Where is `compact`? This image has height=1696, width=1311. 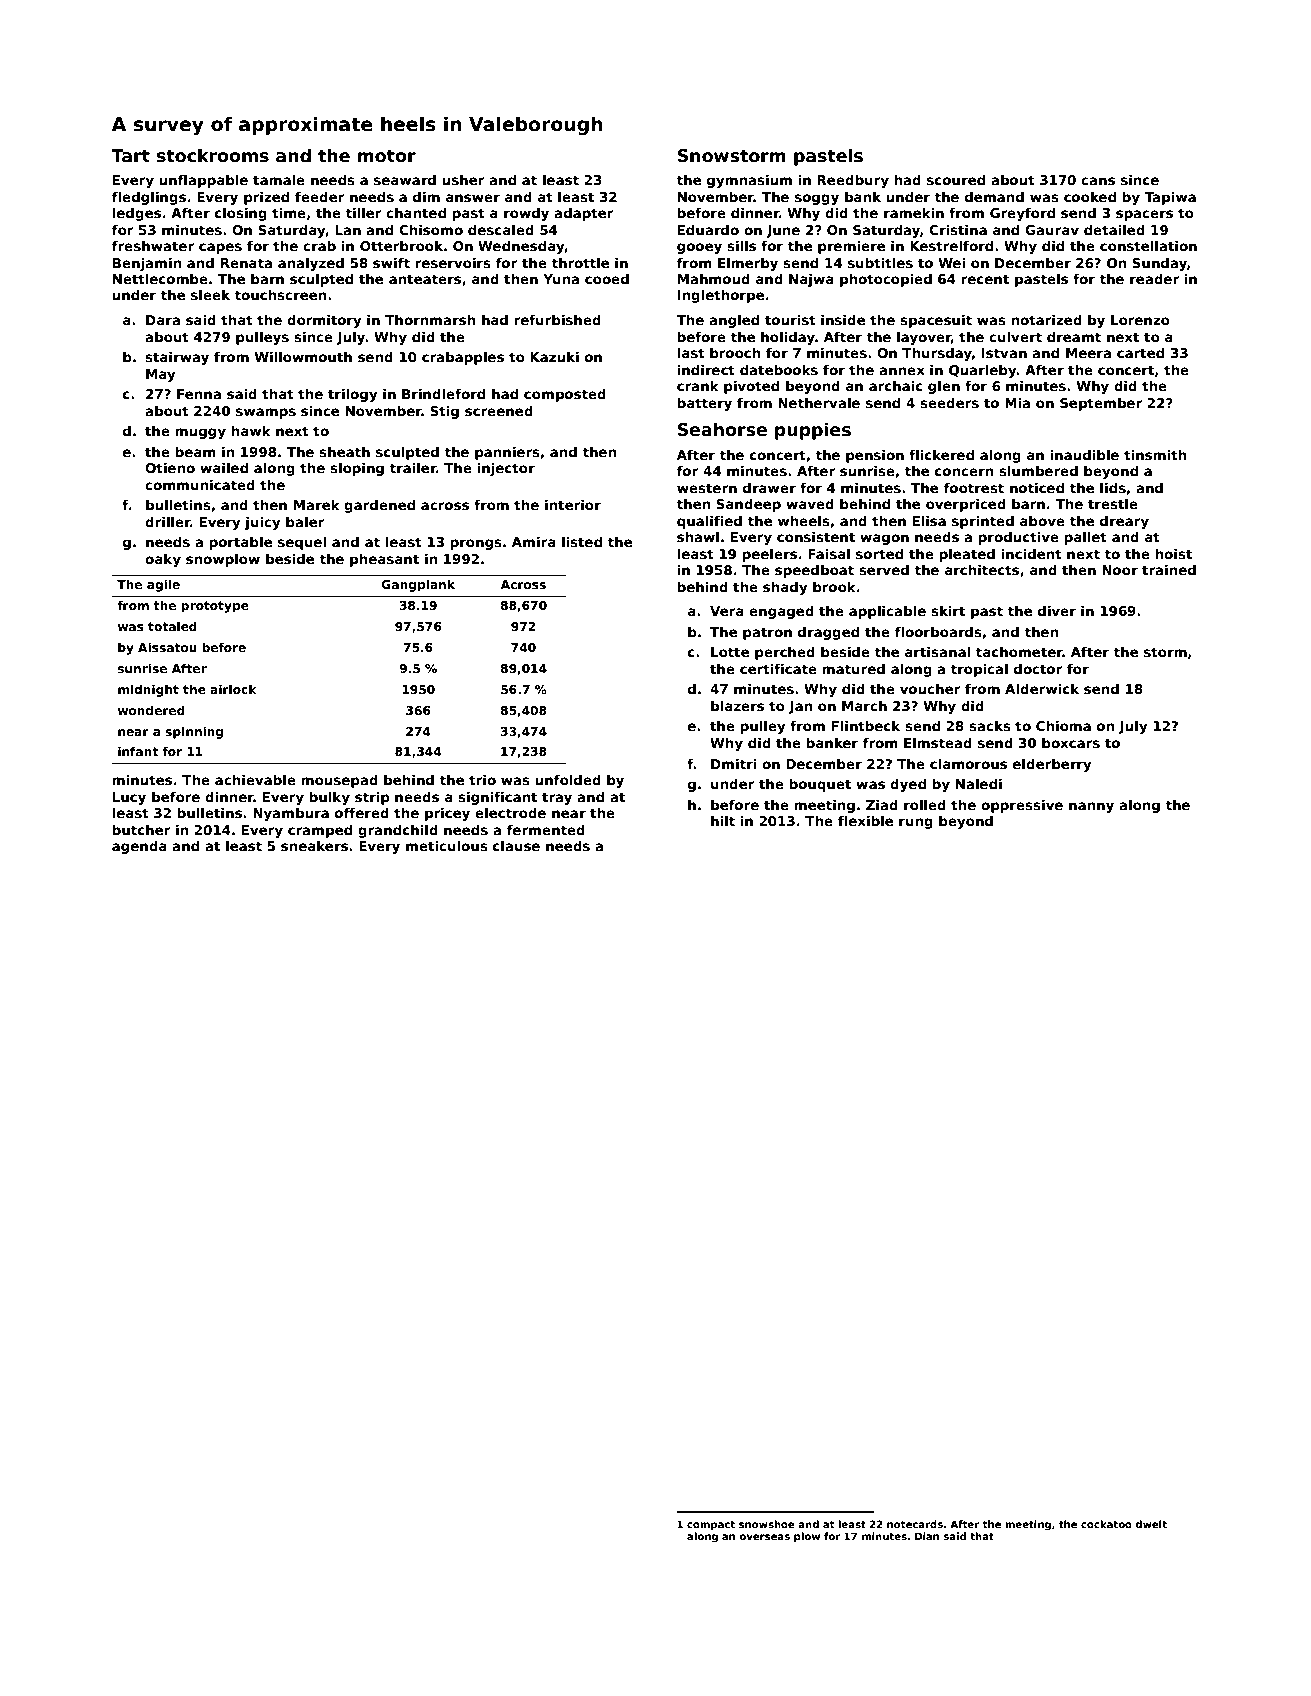 compact is located at coordinates (711, 1525).
